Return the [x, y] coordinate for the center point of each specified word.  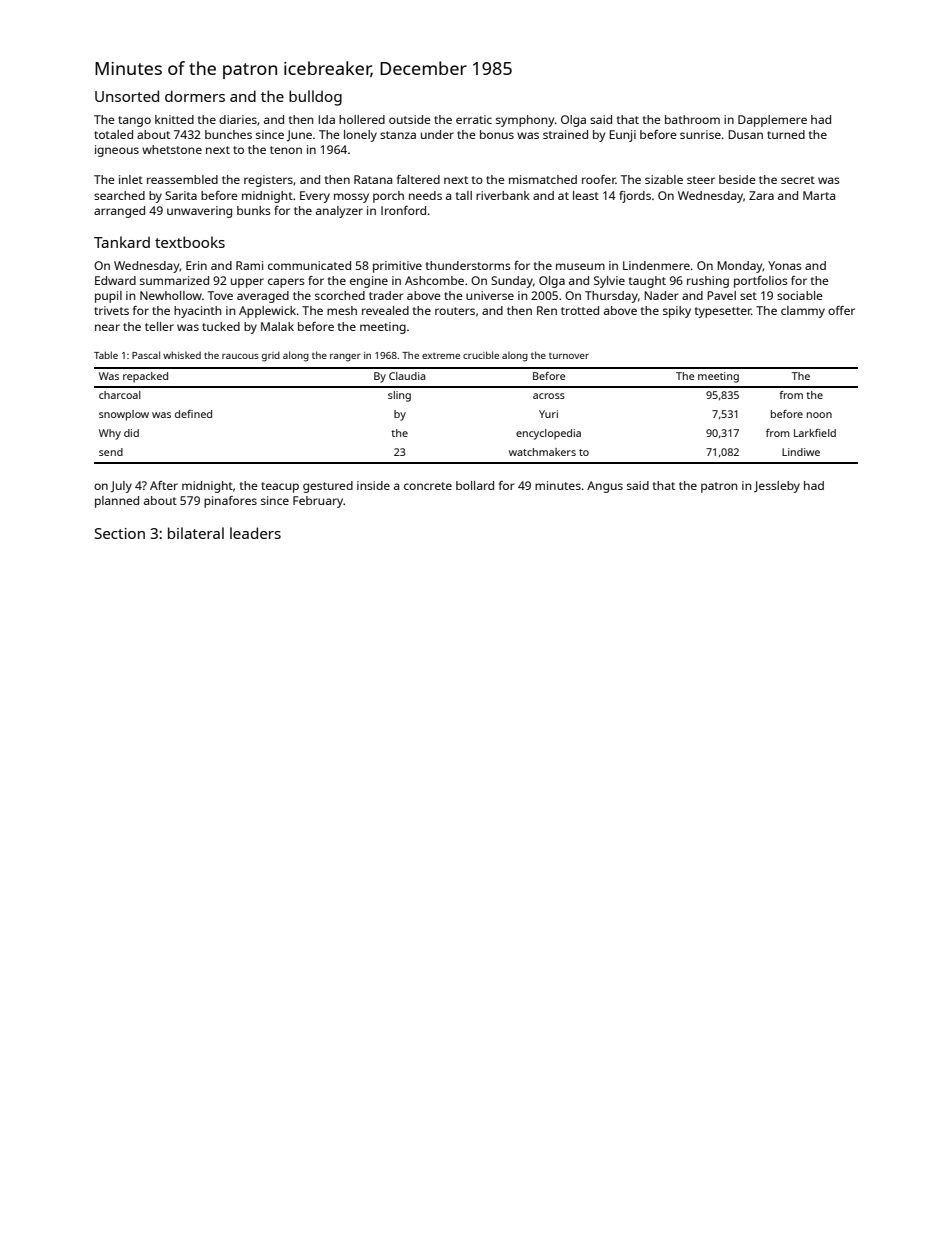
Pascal [146, 355]
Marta [819, 195]
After [164, 485]
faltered [418, 179]
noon [819, 415]
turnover [569, 356]
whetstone [172, 149]
